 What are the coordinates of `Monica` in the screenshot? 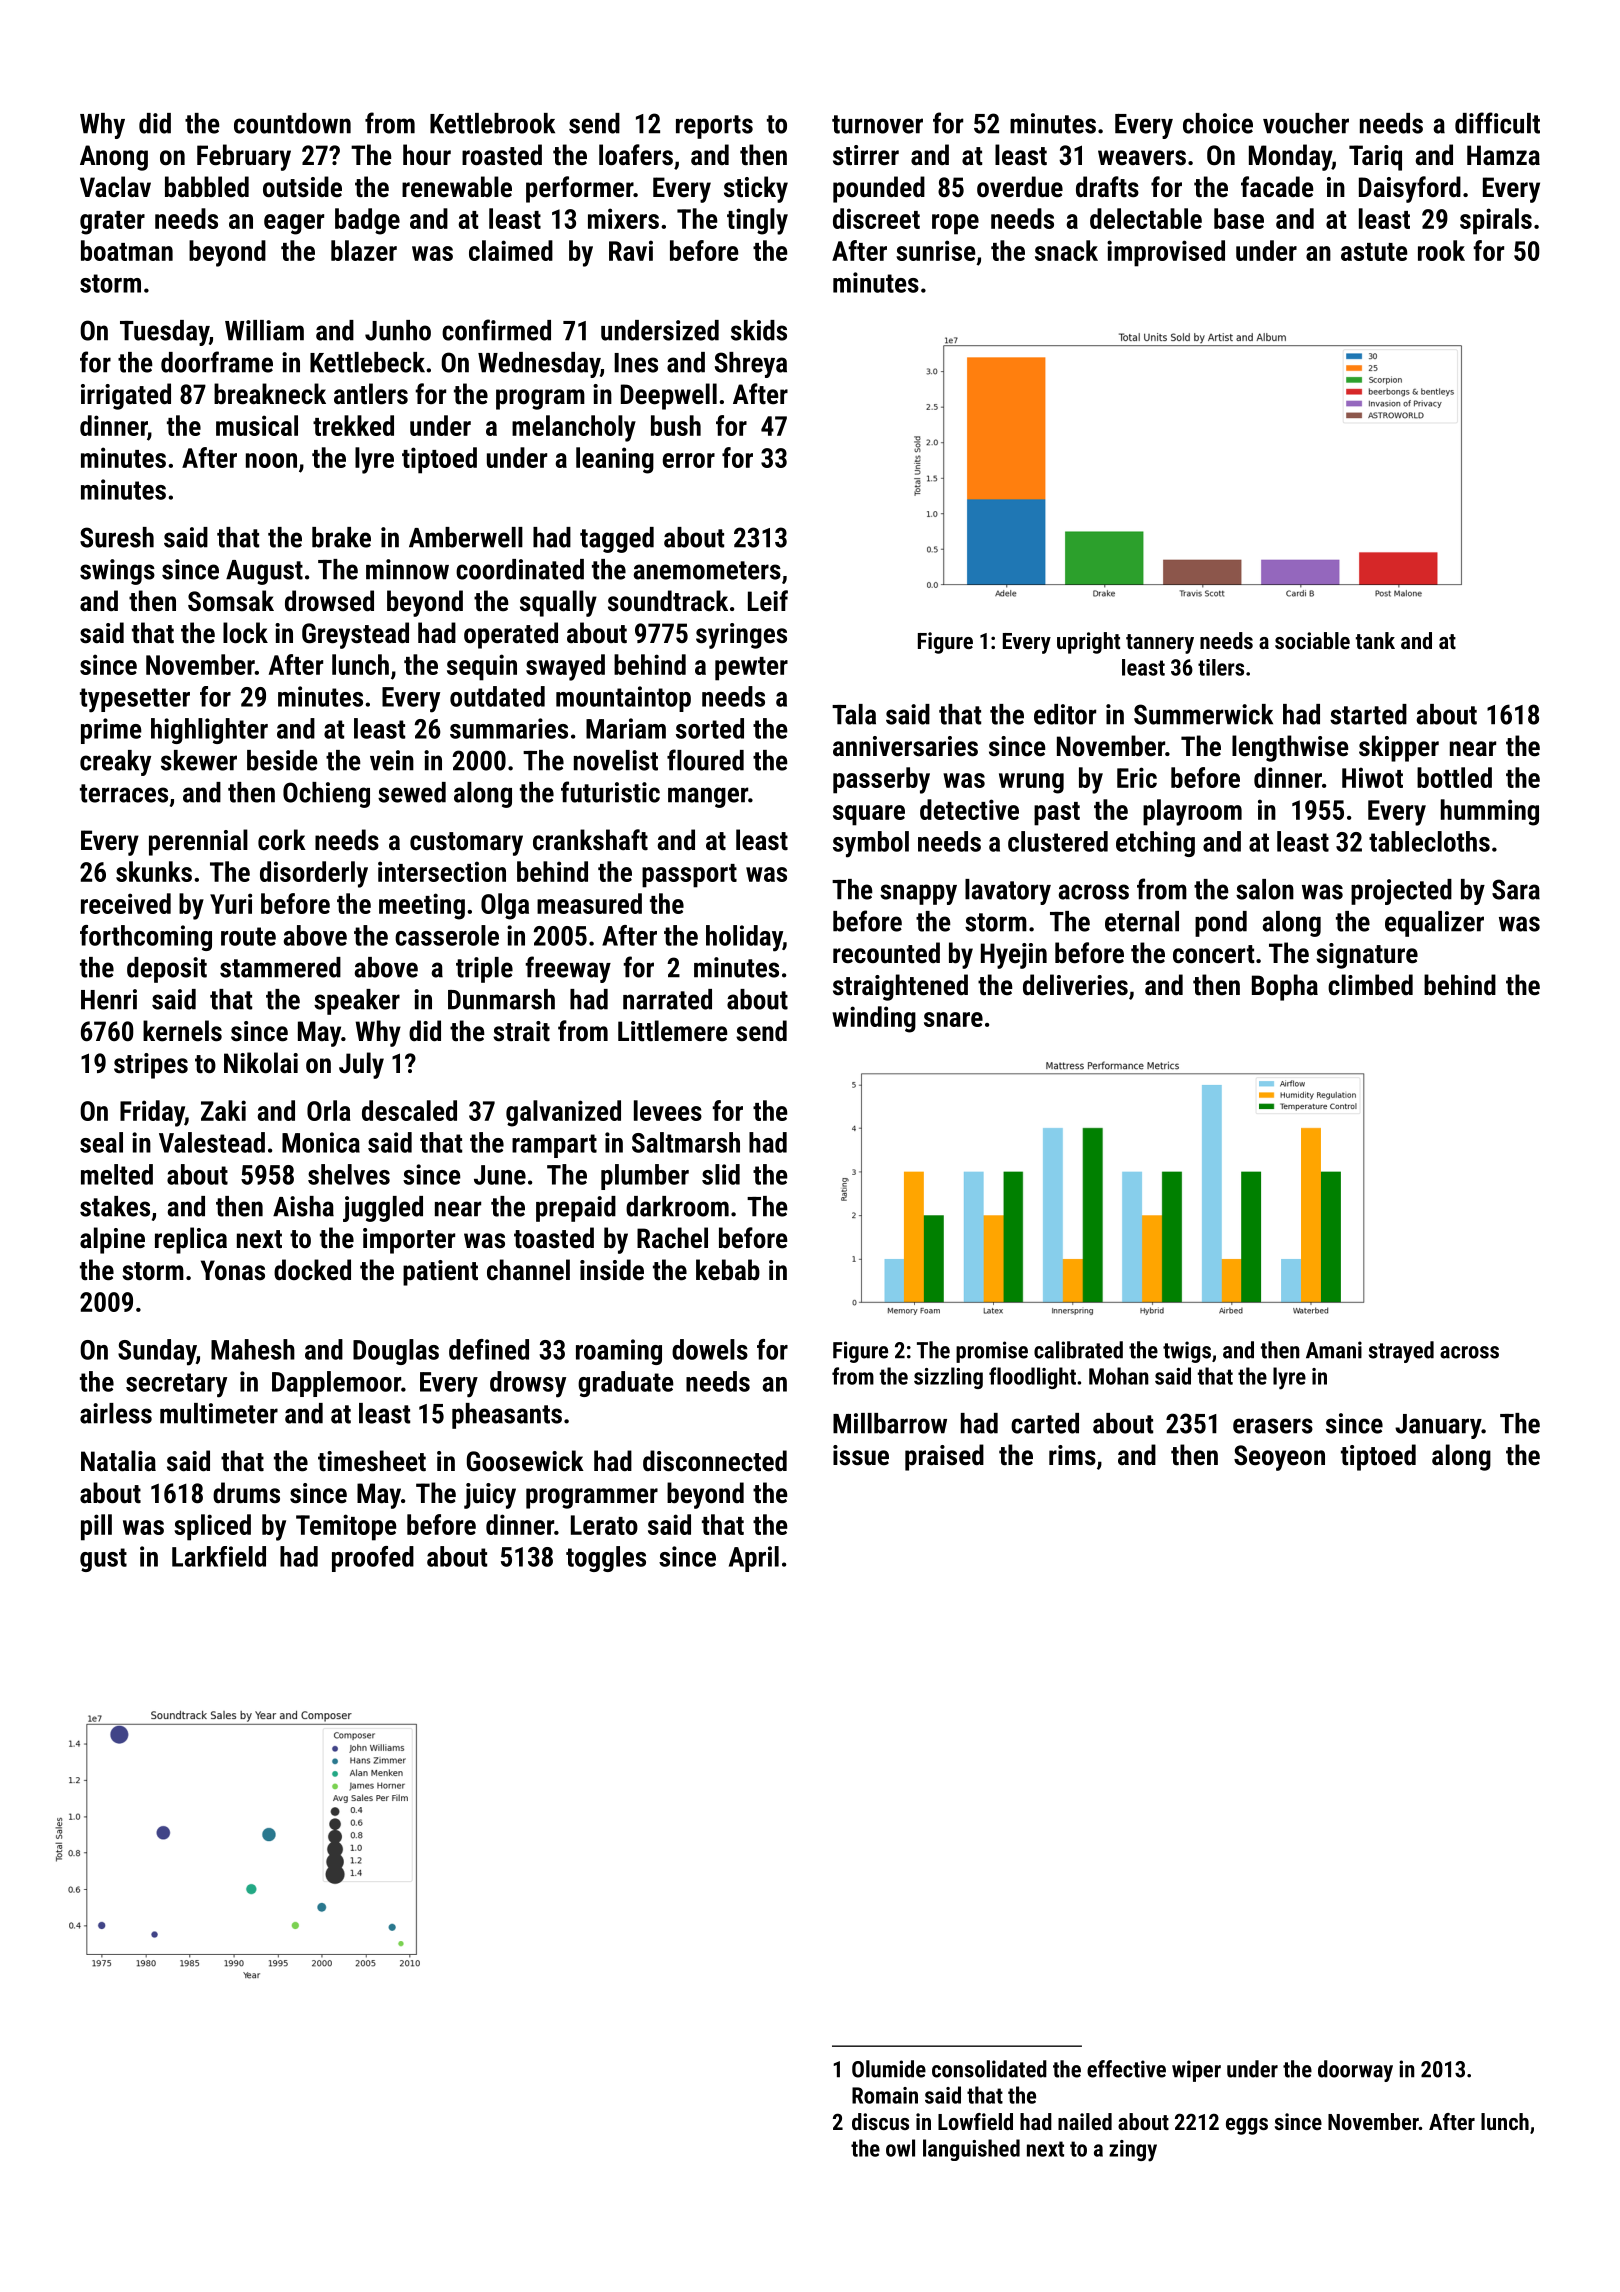 It's located at (321, 1142).
